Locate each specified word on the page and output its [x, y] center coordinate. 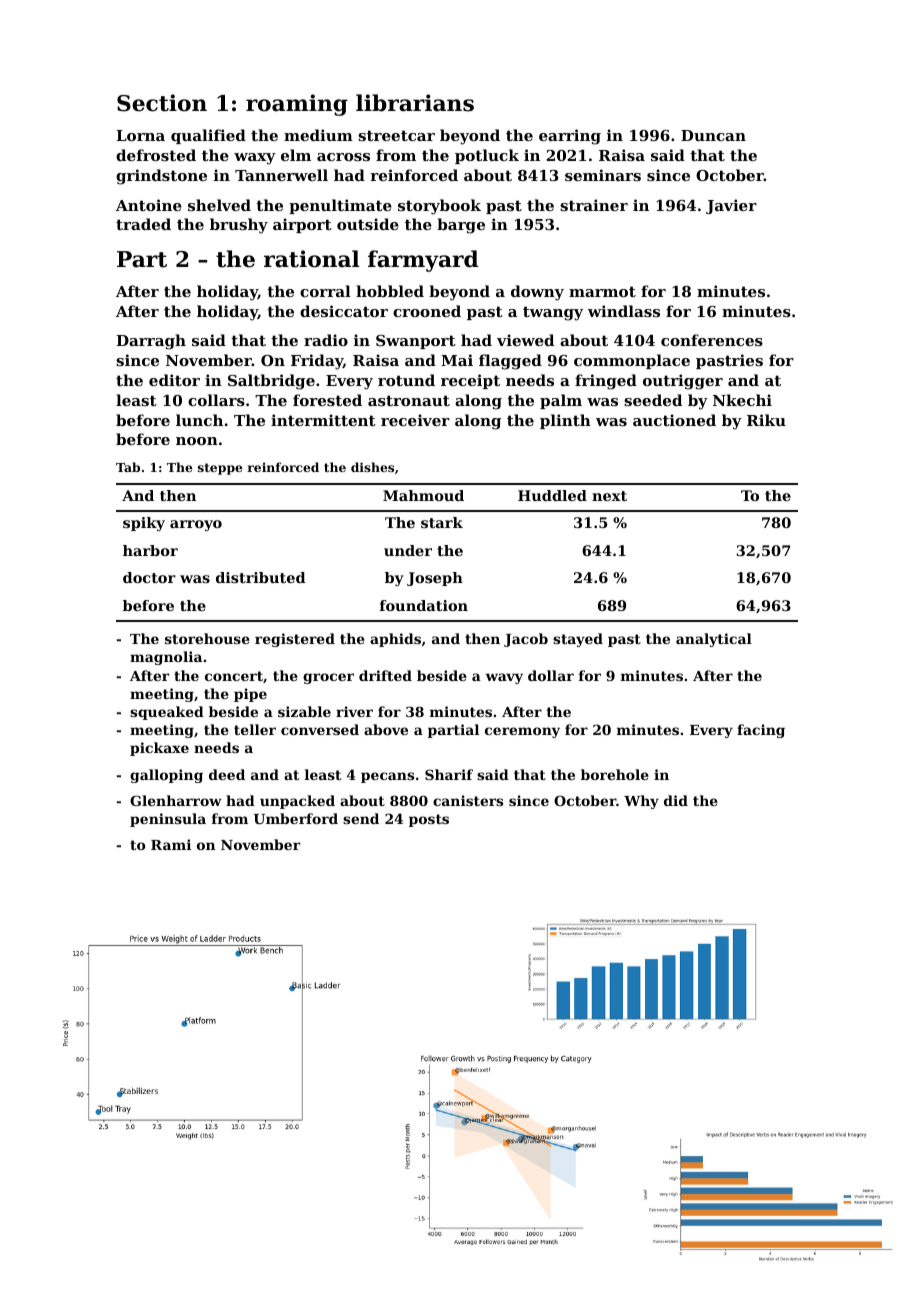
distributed [261, 577]
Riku [766, 420]
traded [143, 224]
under [408, 550]
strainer [594, 205]
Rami [171, 844]
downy [537, 293]
